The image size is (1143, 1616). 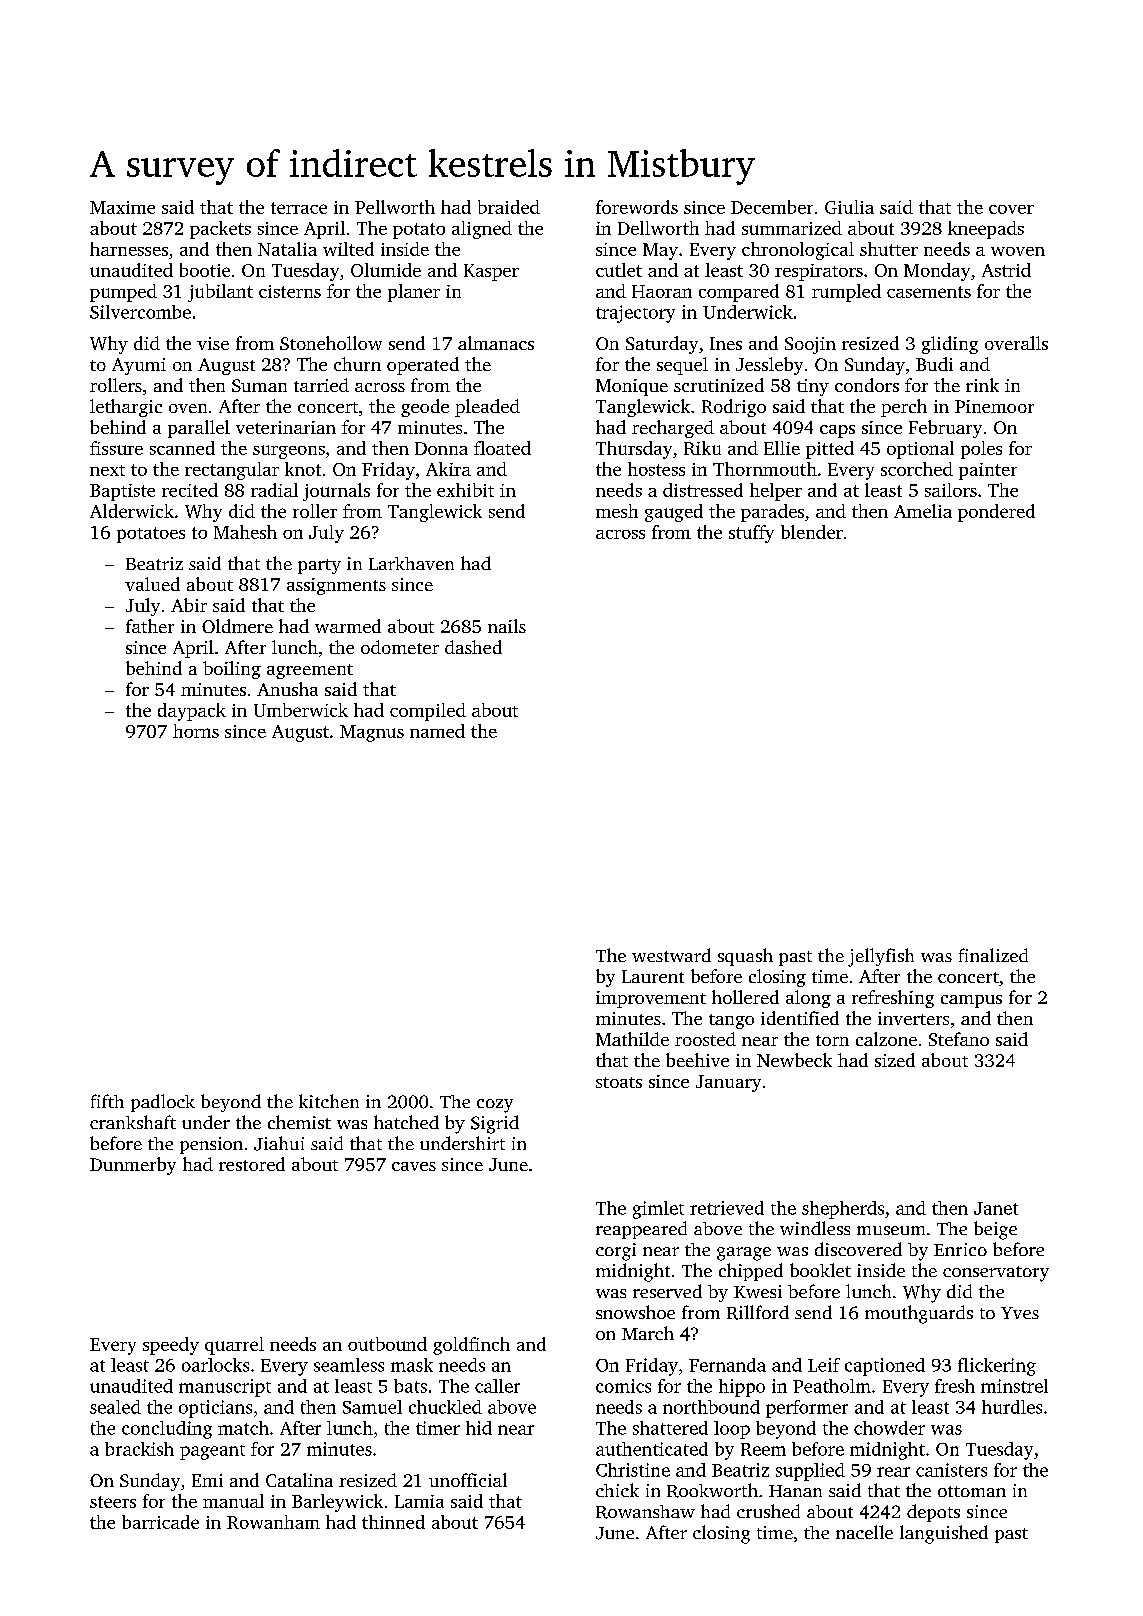 What do you see at coordinates (393, 1522) in the screenshot?
I see `thinned` at bounding box center [393, 1522].
